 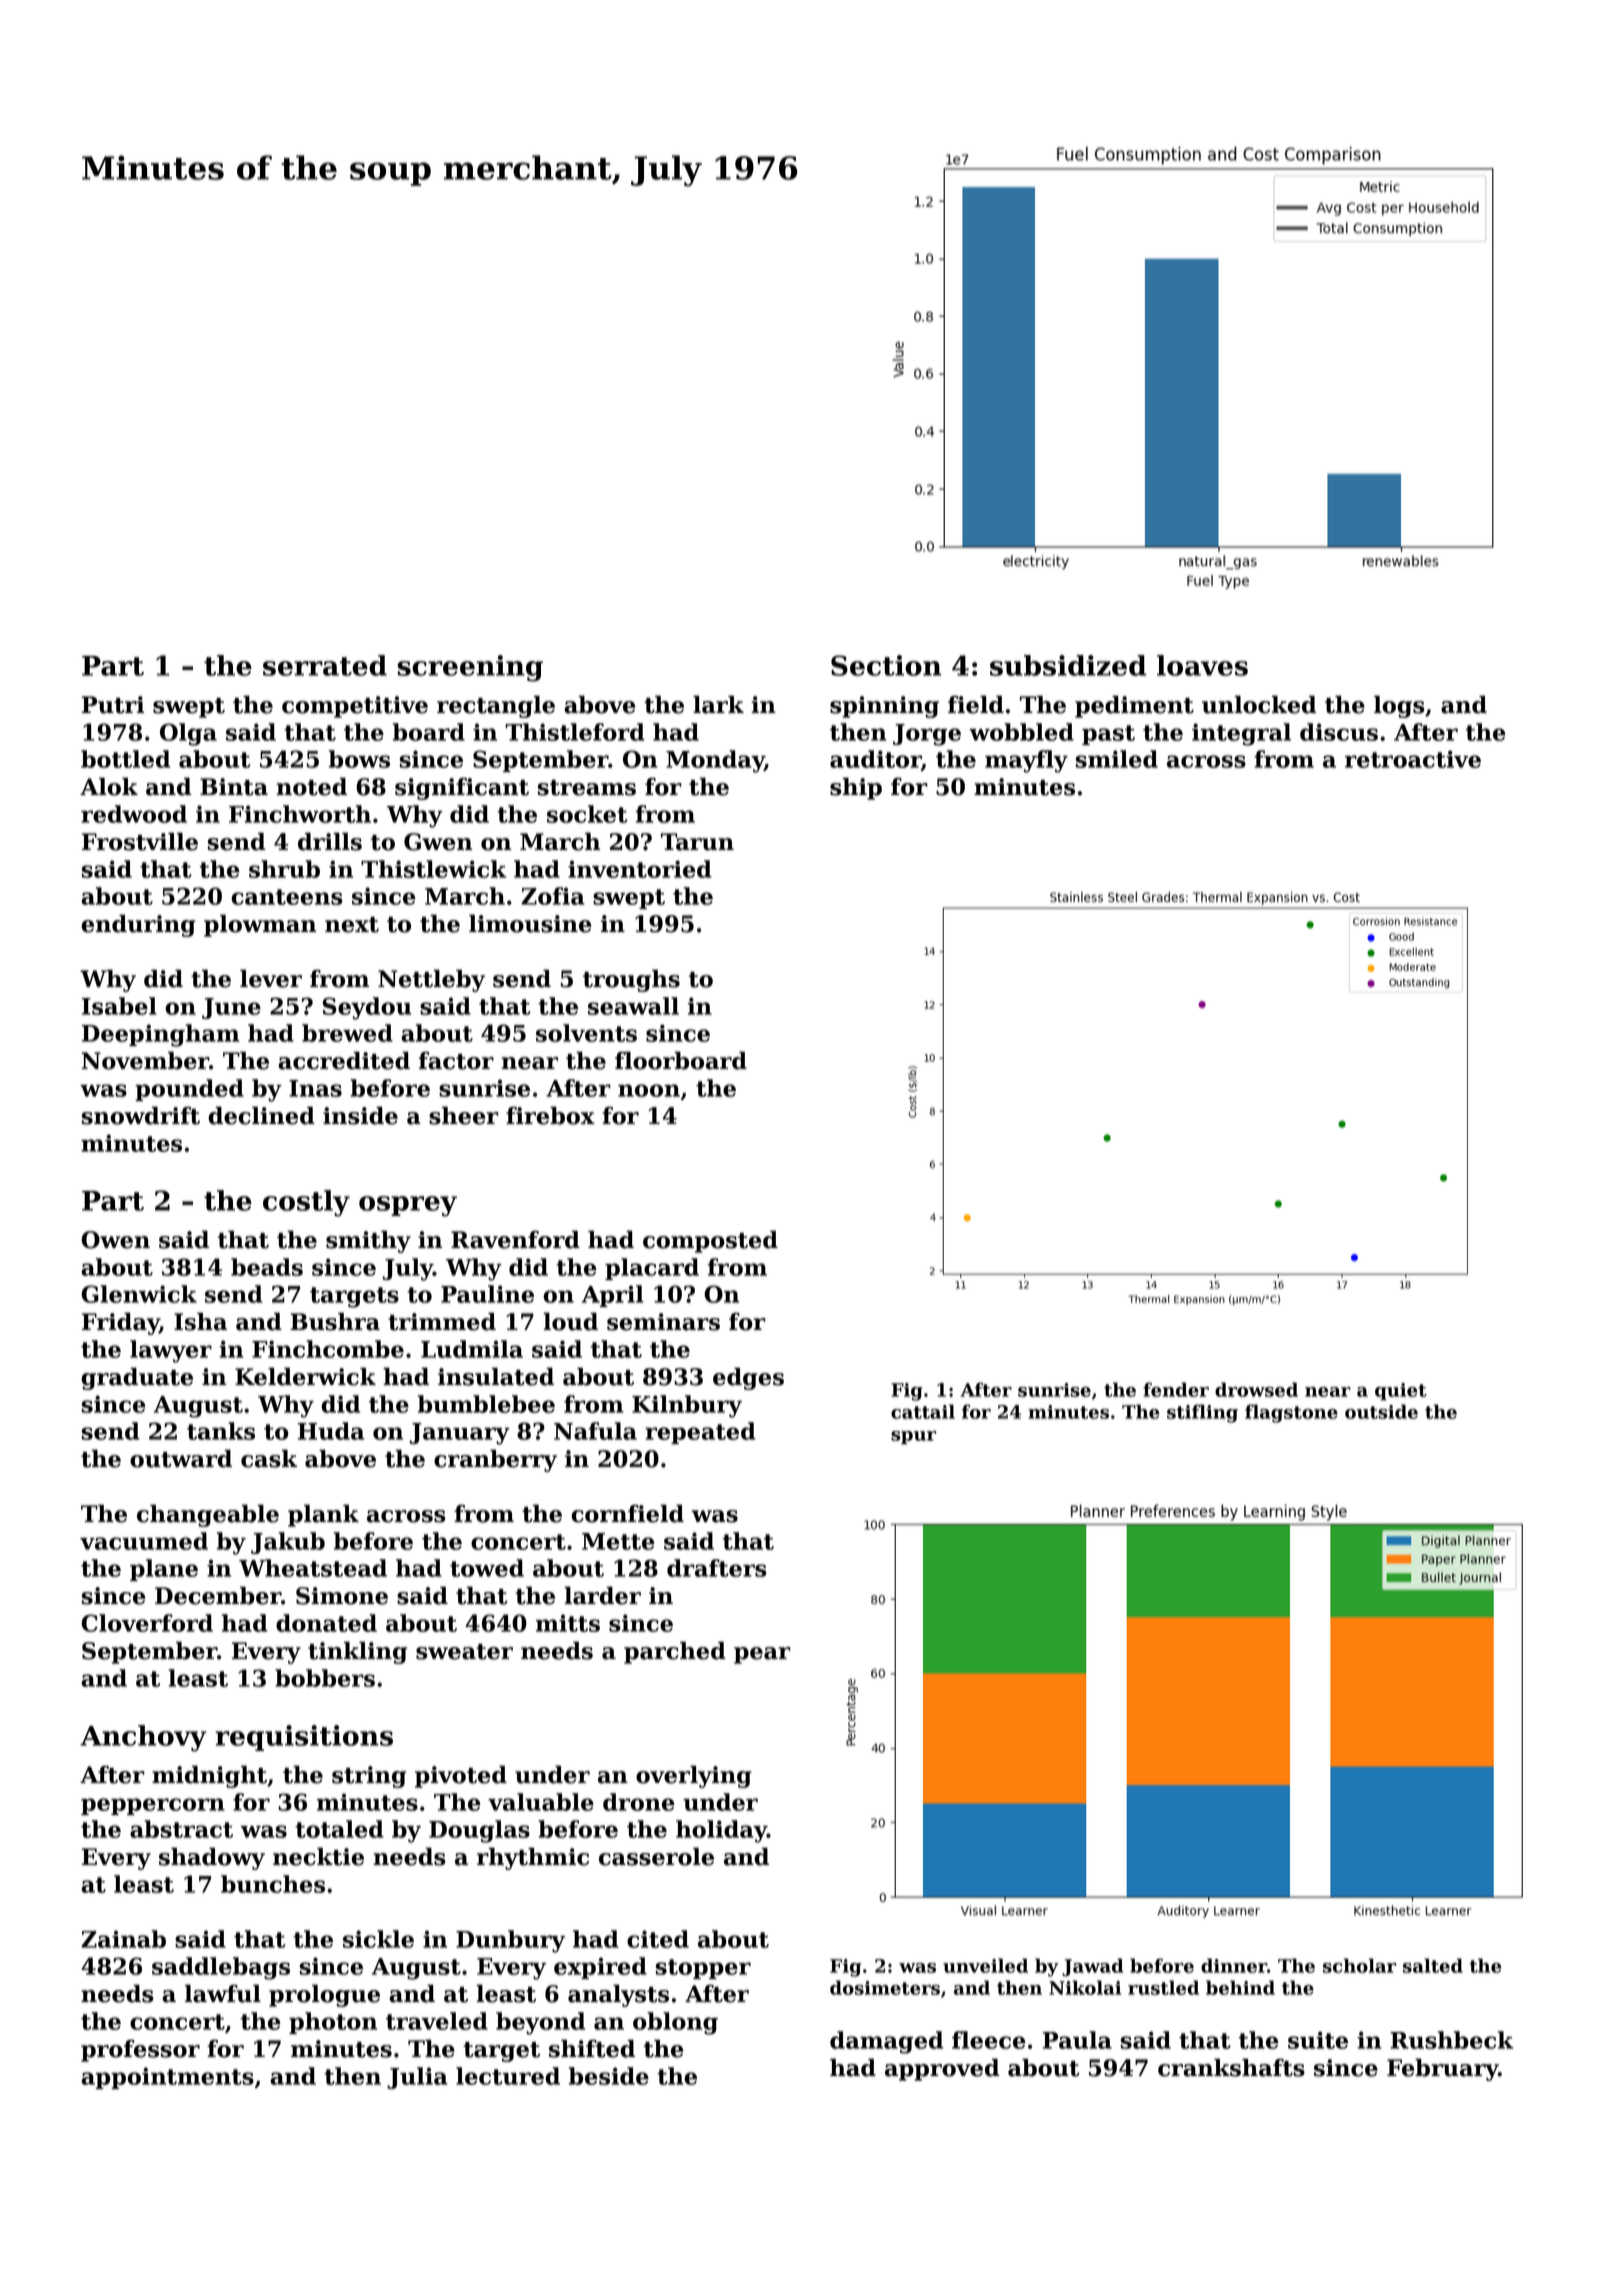 I want to click on drone, so click(x=639, y=1802).
